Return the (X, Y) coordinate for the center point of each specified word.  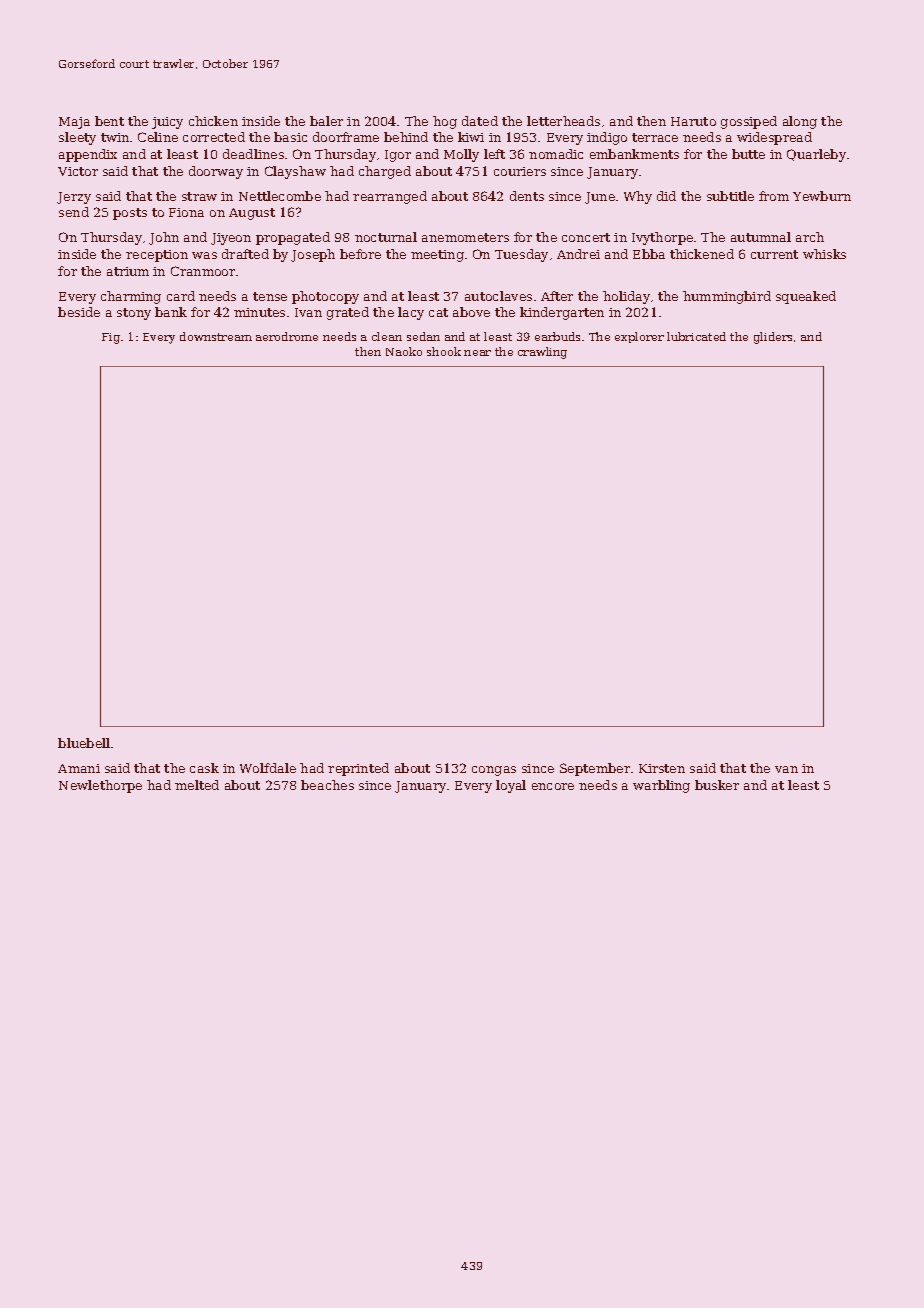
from (774, 196)
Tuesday (521, 255)
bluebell (84, 743)
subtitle (730, 196)
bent (109, 121)
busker (717, 785)
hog (445, 122)
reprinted (358, 769)
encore (553, 786)
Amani (79, 768)
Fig (111, 338)
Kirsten (662, 768)
